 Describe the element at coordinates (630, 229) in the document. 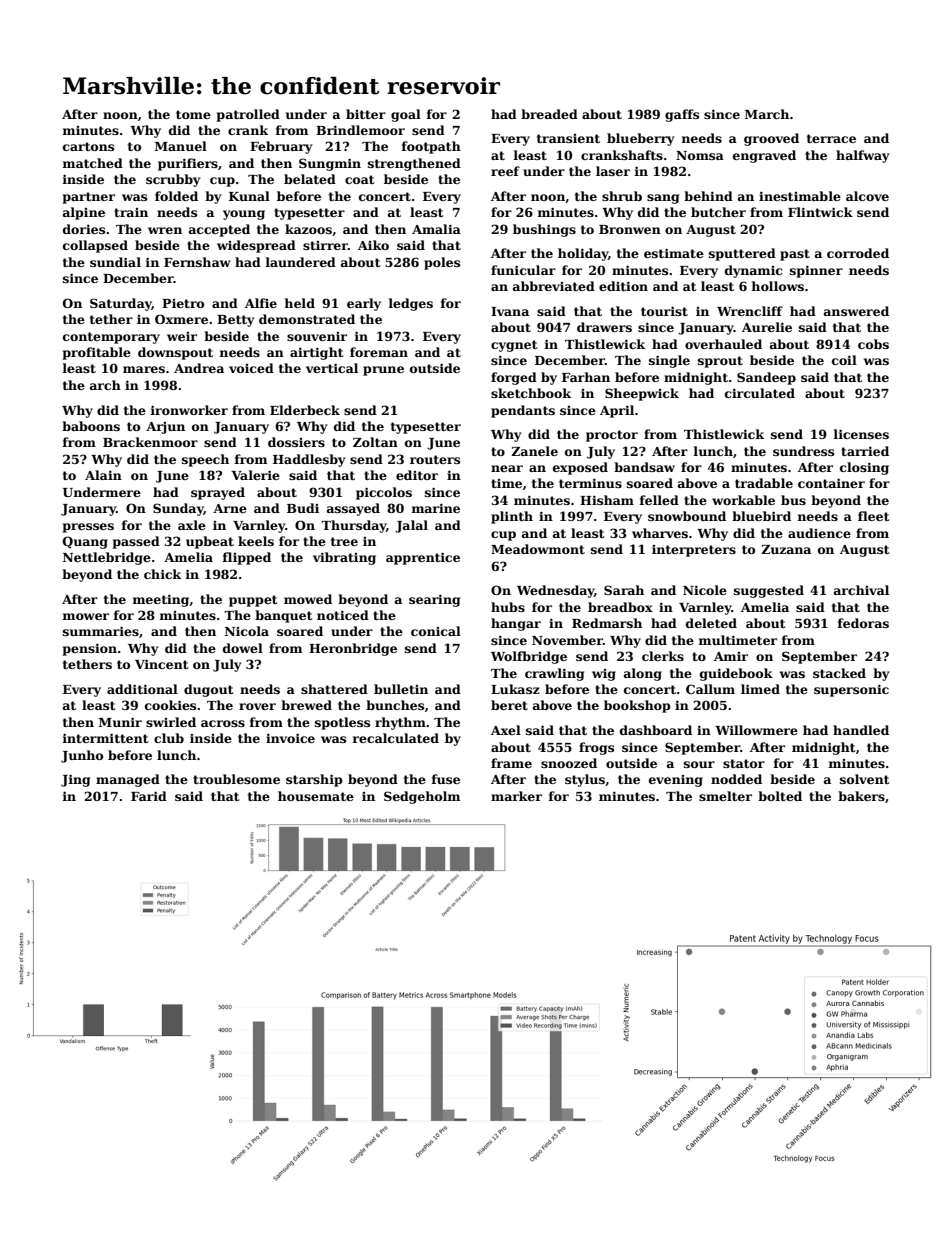

I see `Bronwen` at that location.
